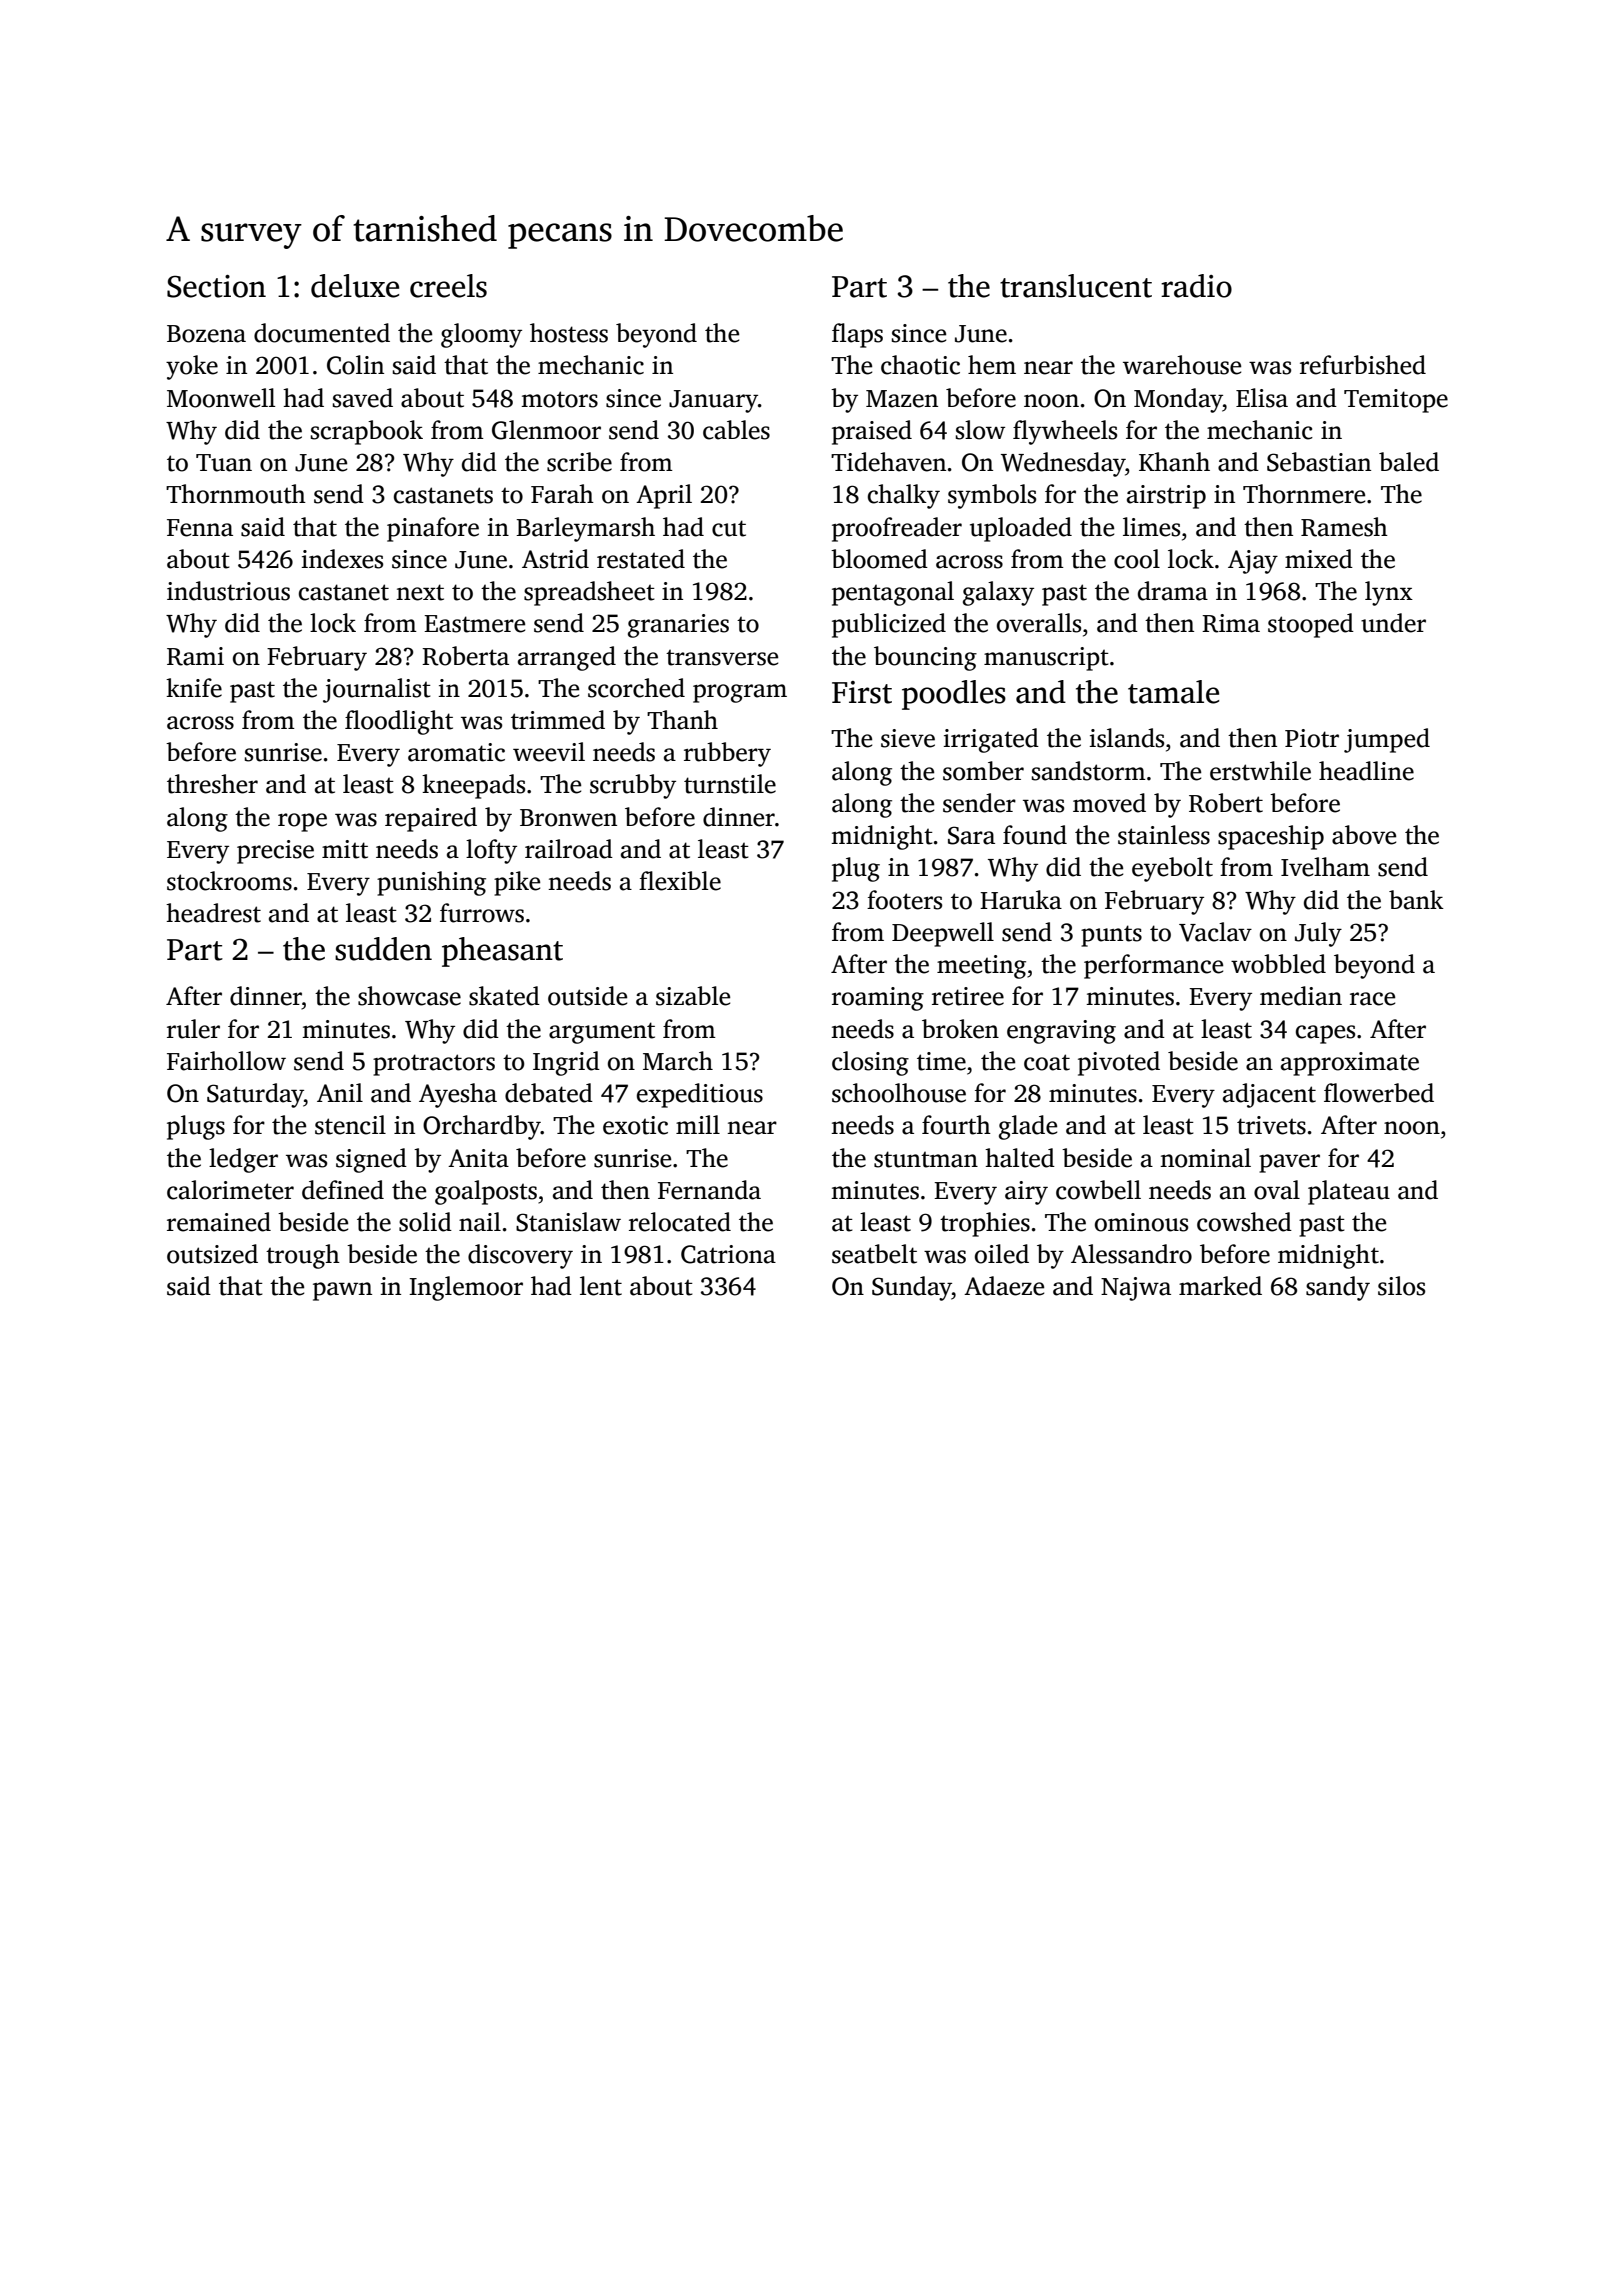  What do you see at coordinates (355, 286) in the screenshot?
I see `deluxe` at bounding box center [355, 286].
